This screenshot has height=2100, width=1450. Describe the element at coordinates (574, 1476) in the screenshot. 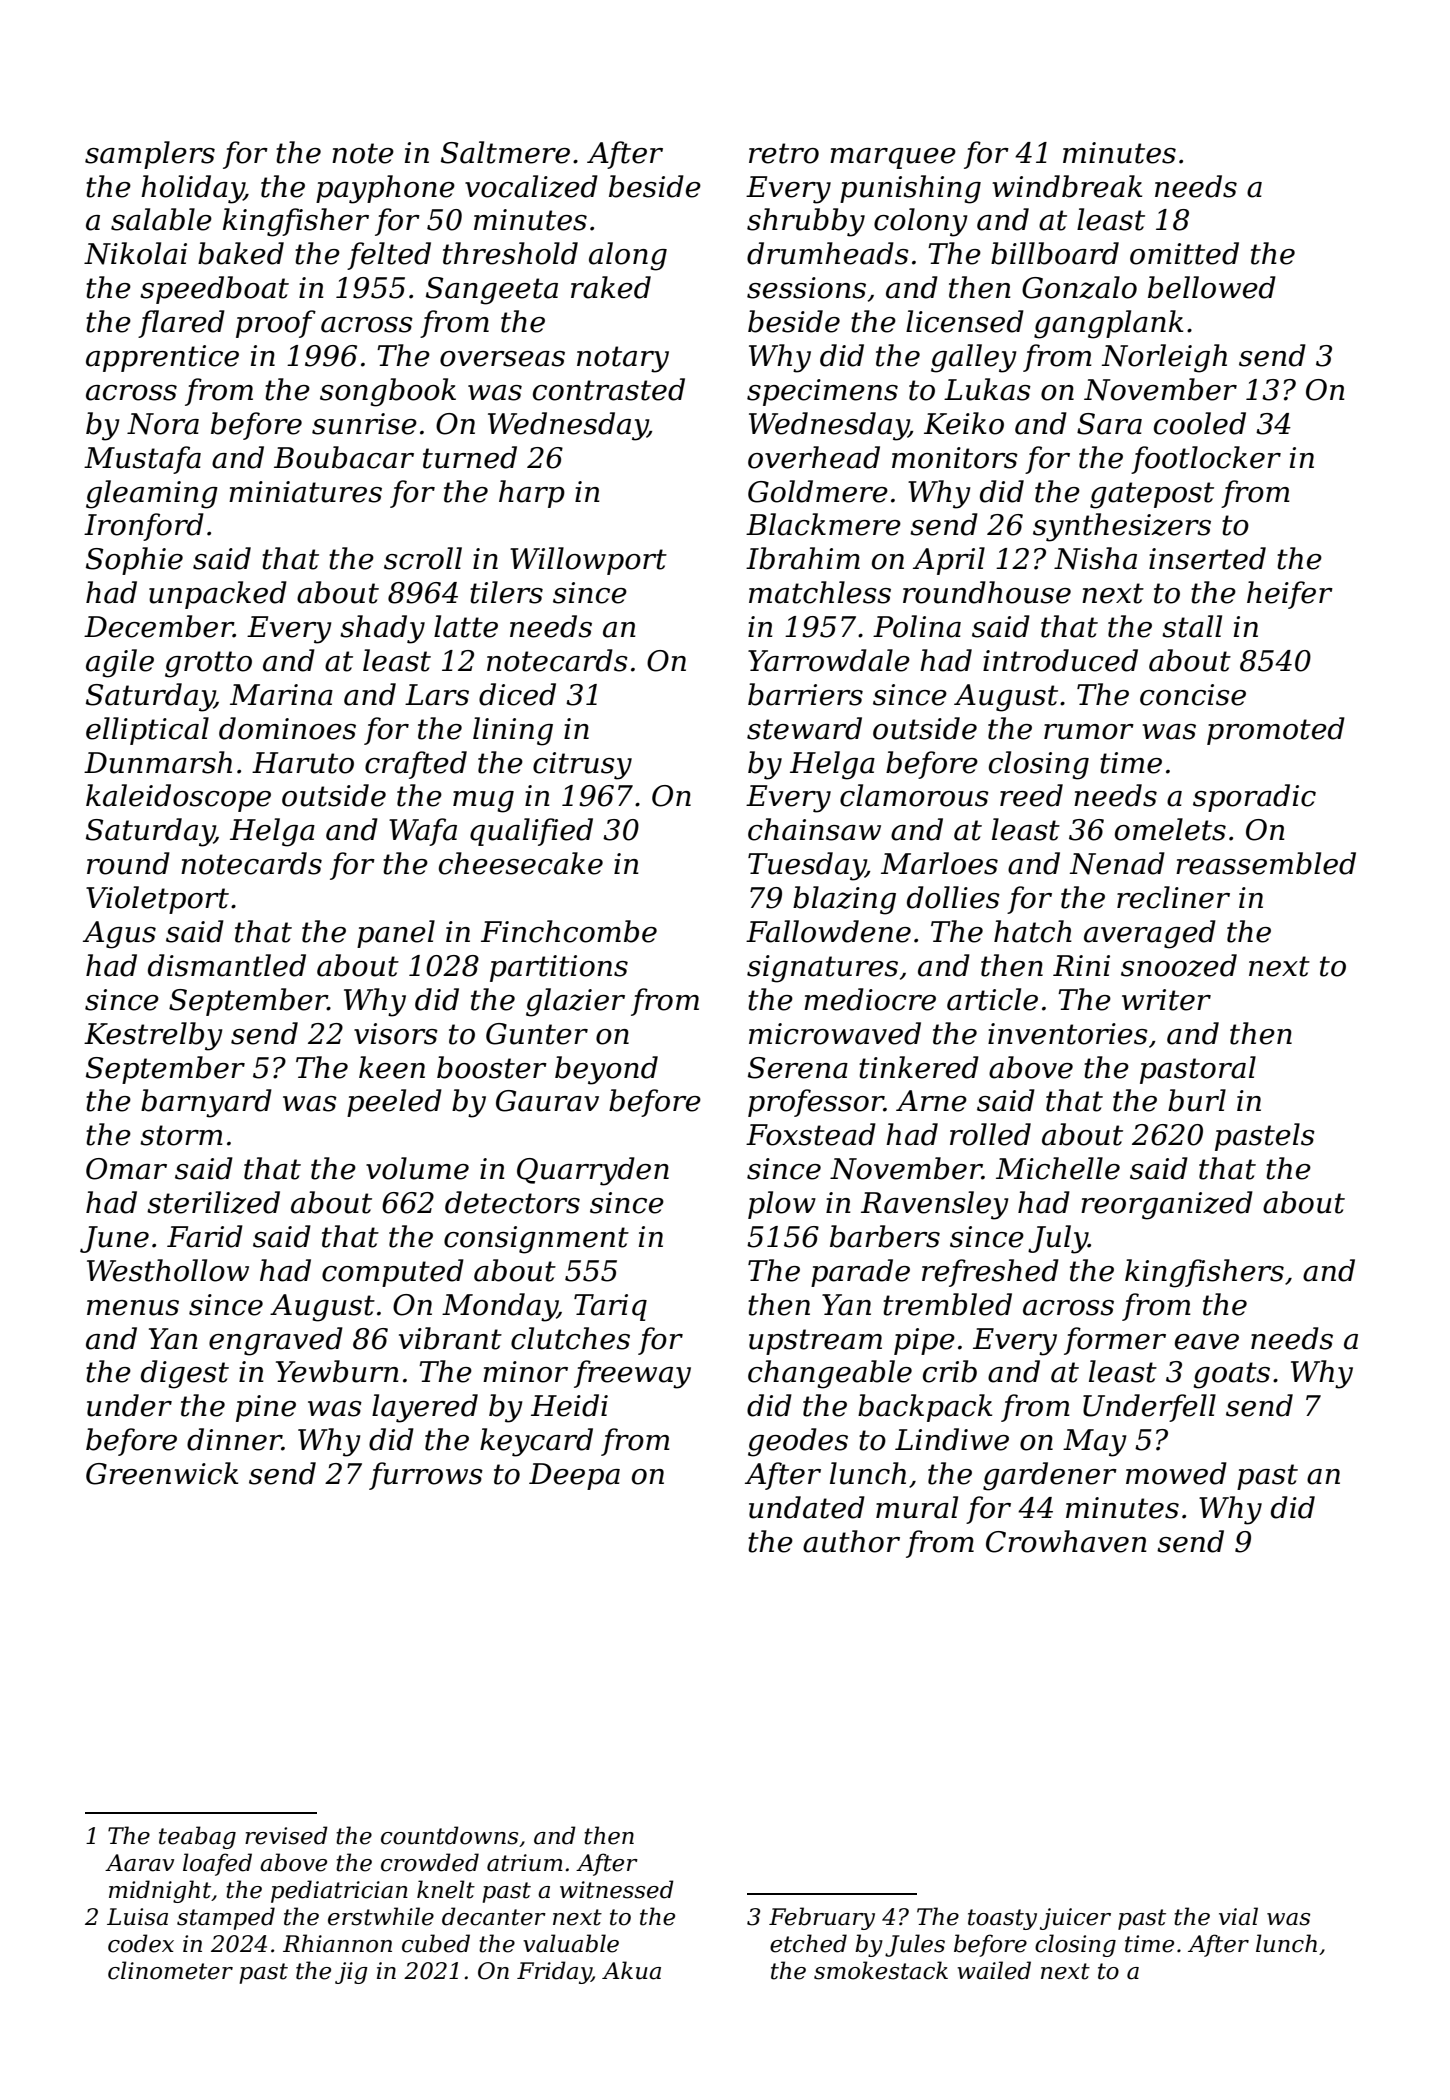

I see `Deepa` at that location.
